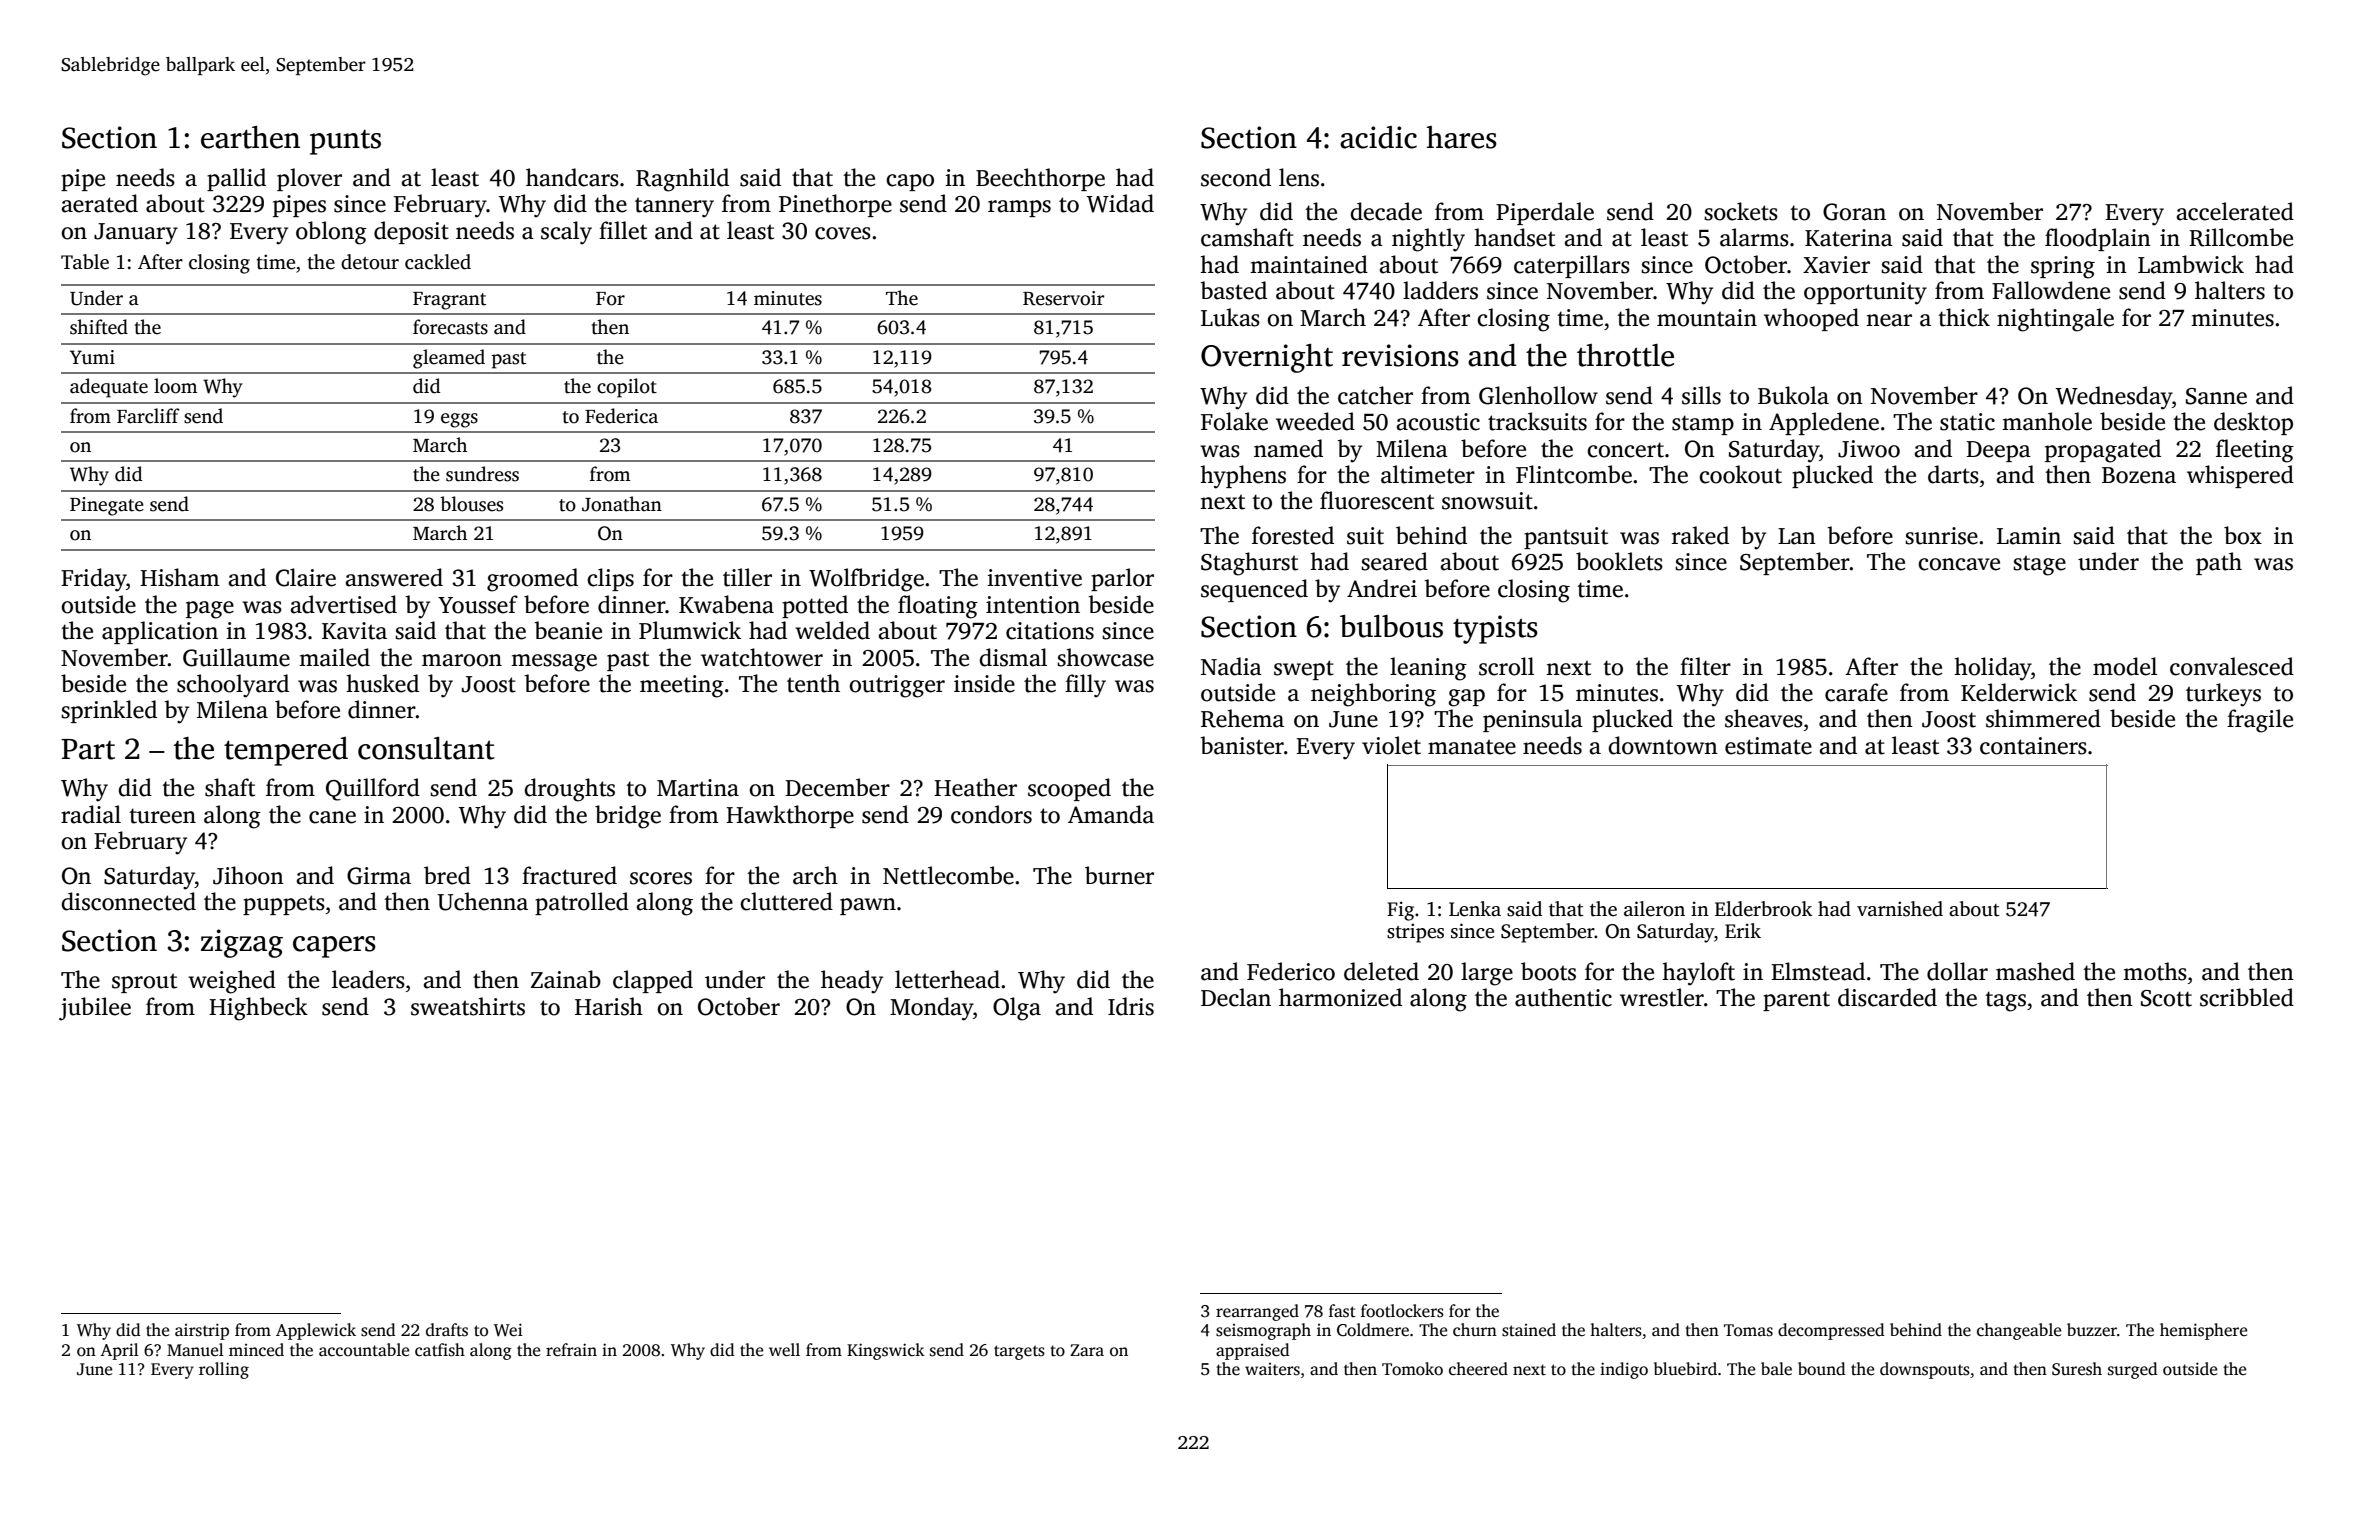 This screenshot has width=2355, height=1524. Describe the element at coordinates (1461, 137) in the screenshot. I see `hares` at that location.
